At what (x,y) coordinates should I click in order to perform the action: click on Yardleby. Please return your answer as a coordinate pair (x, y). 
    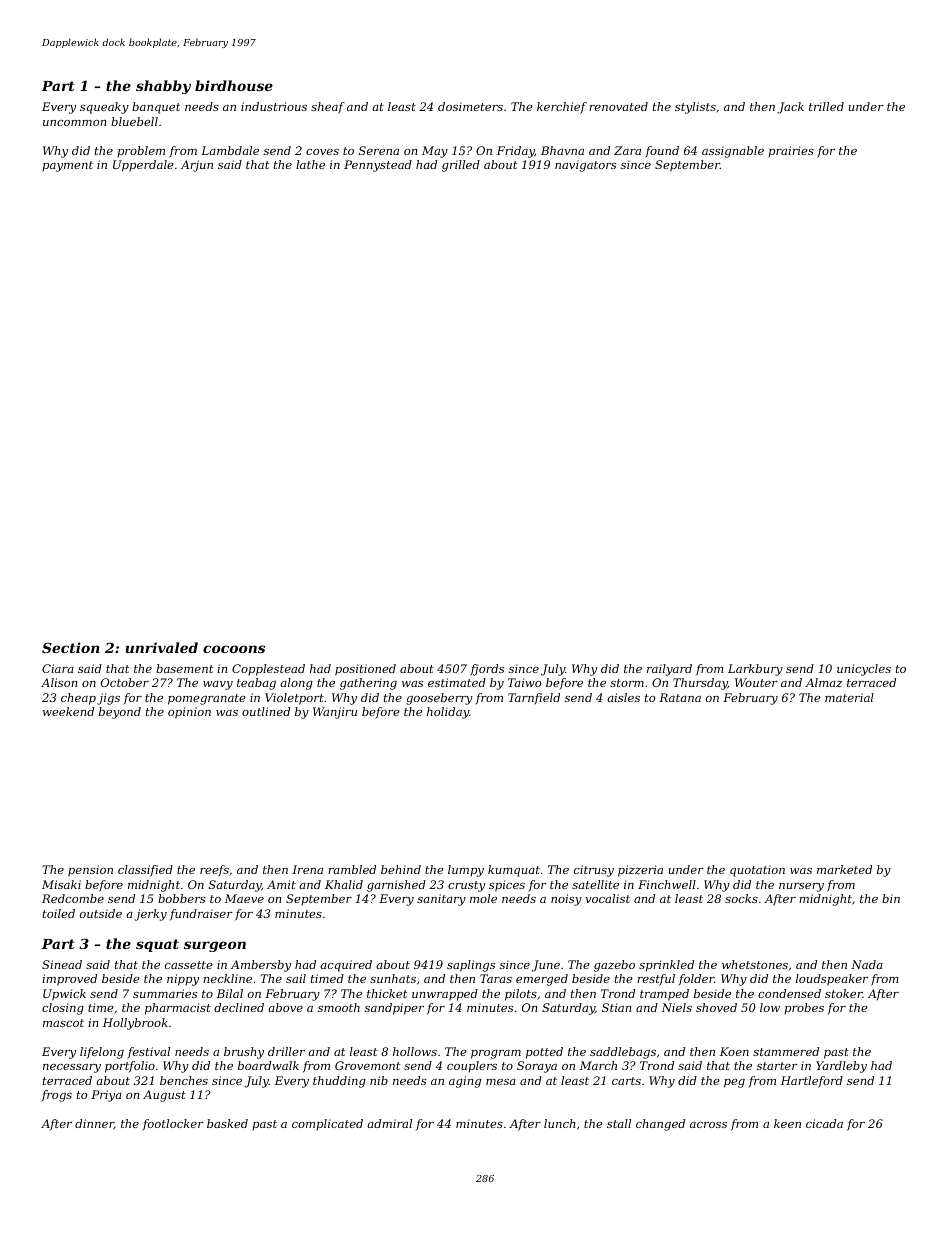
    Looking at the image, I should click on (841, 1067).
